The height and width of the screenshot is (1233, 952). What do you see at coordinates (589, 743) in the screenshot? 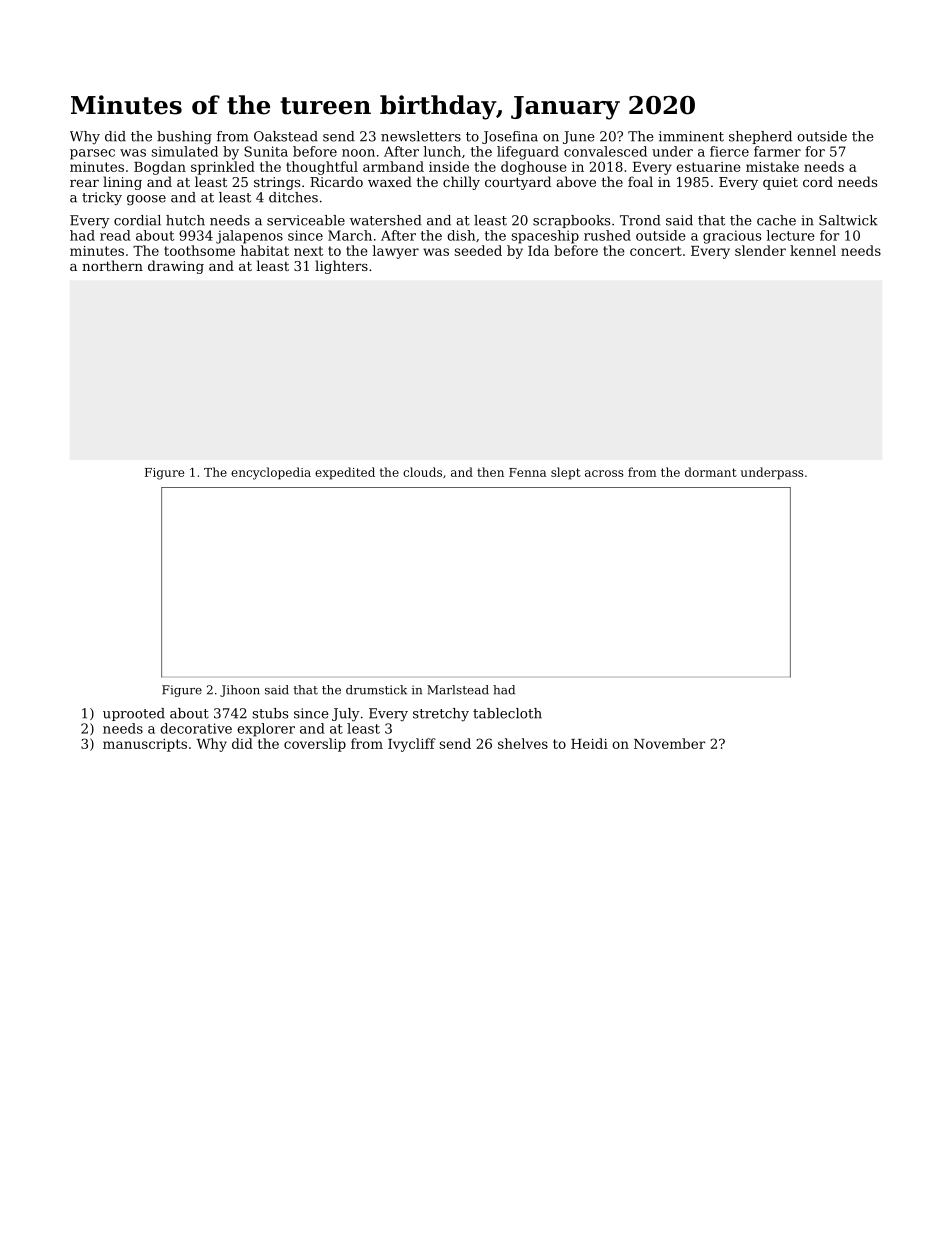
I see `Heidi` at bounding box center [589, 743].
